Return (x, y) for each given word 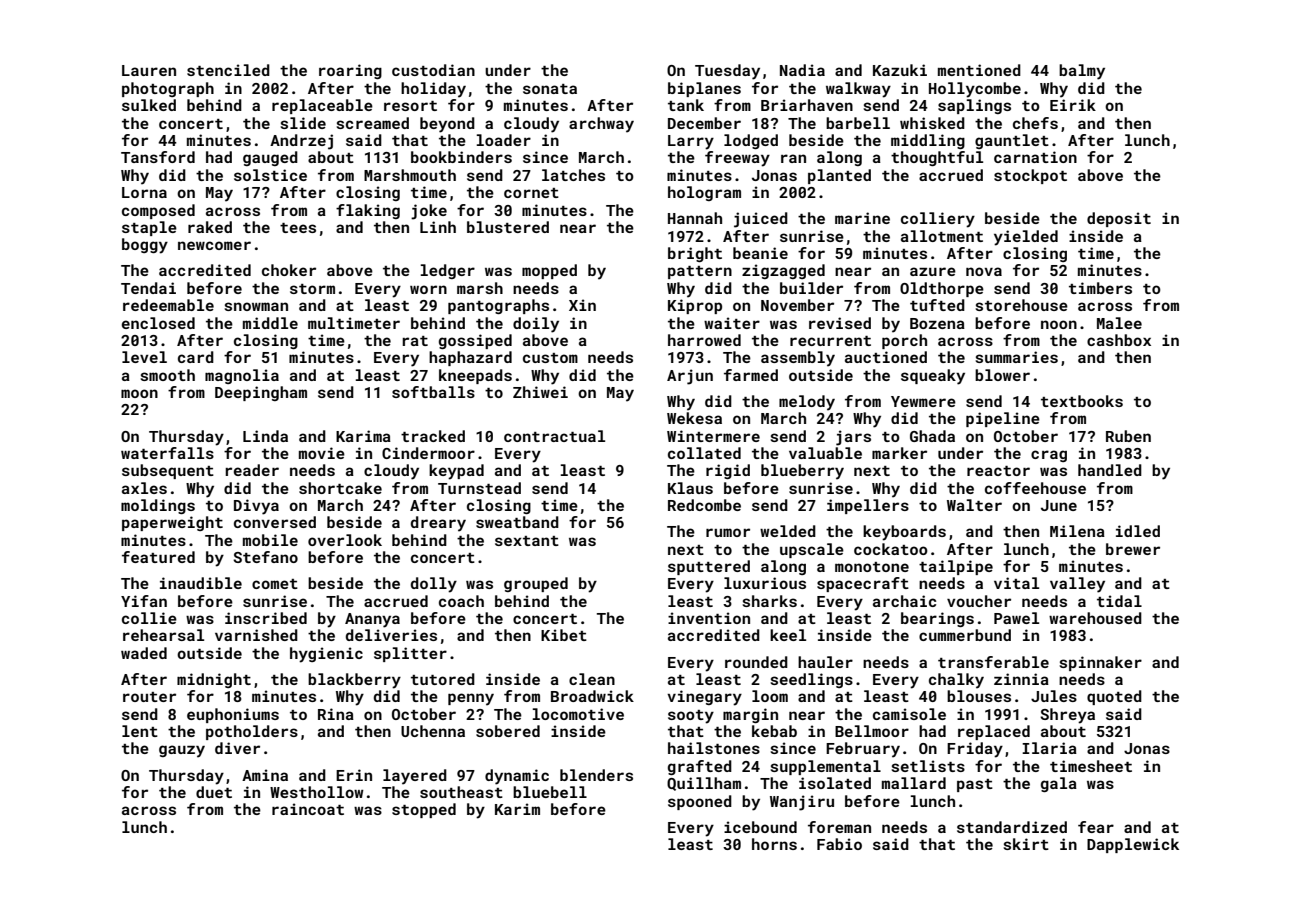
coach (461, 601)
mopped (549, 271)
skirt (1026, 844)
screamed (372, 123)
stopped (424, 810)
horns (774, 844)
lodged (751, 141)
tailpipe (956, 567)
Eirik (1073, 105)
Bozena (937, 323)
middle (270, 323)
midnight (214, 680)
